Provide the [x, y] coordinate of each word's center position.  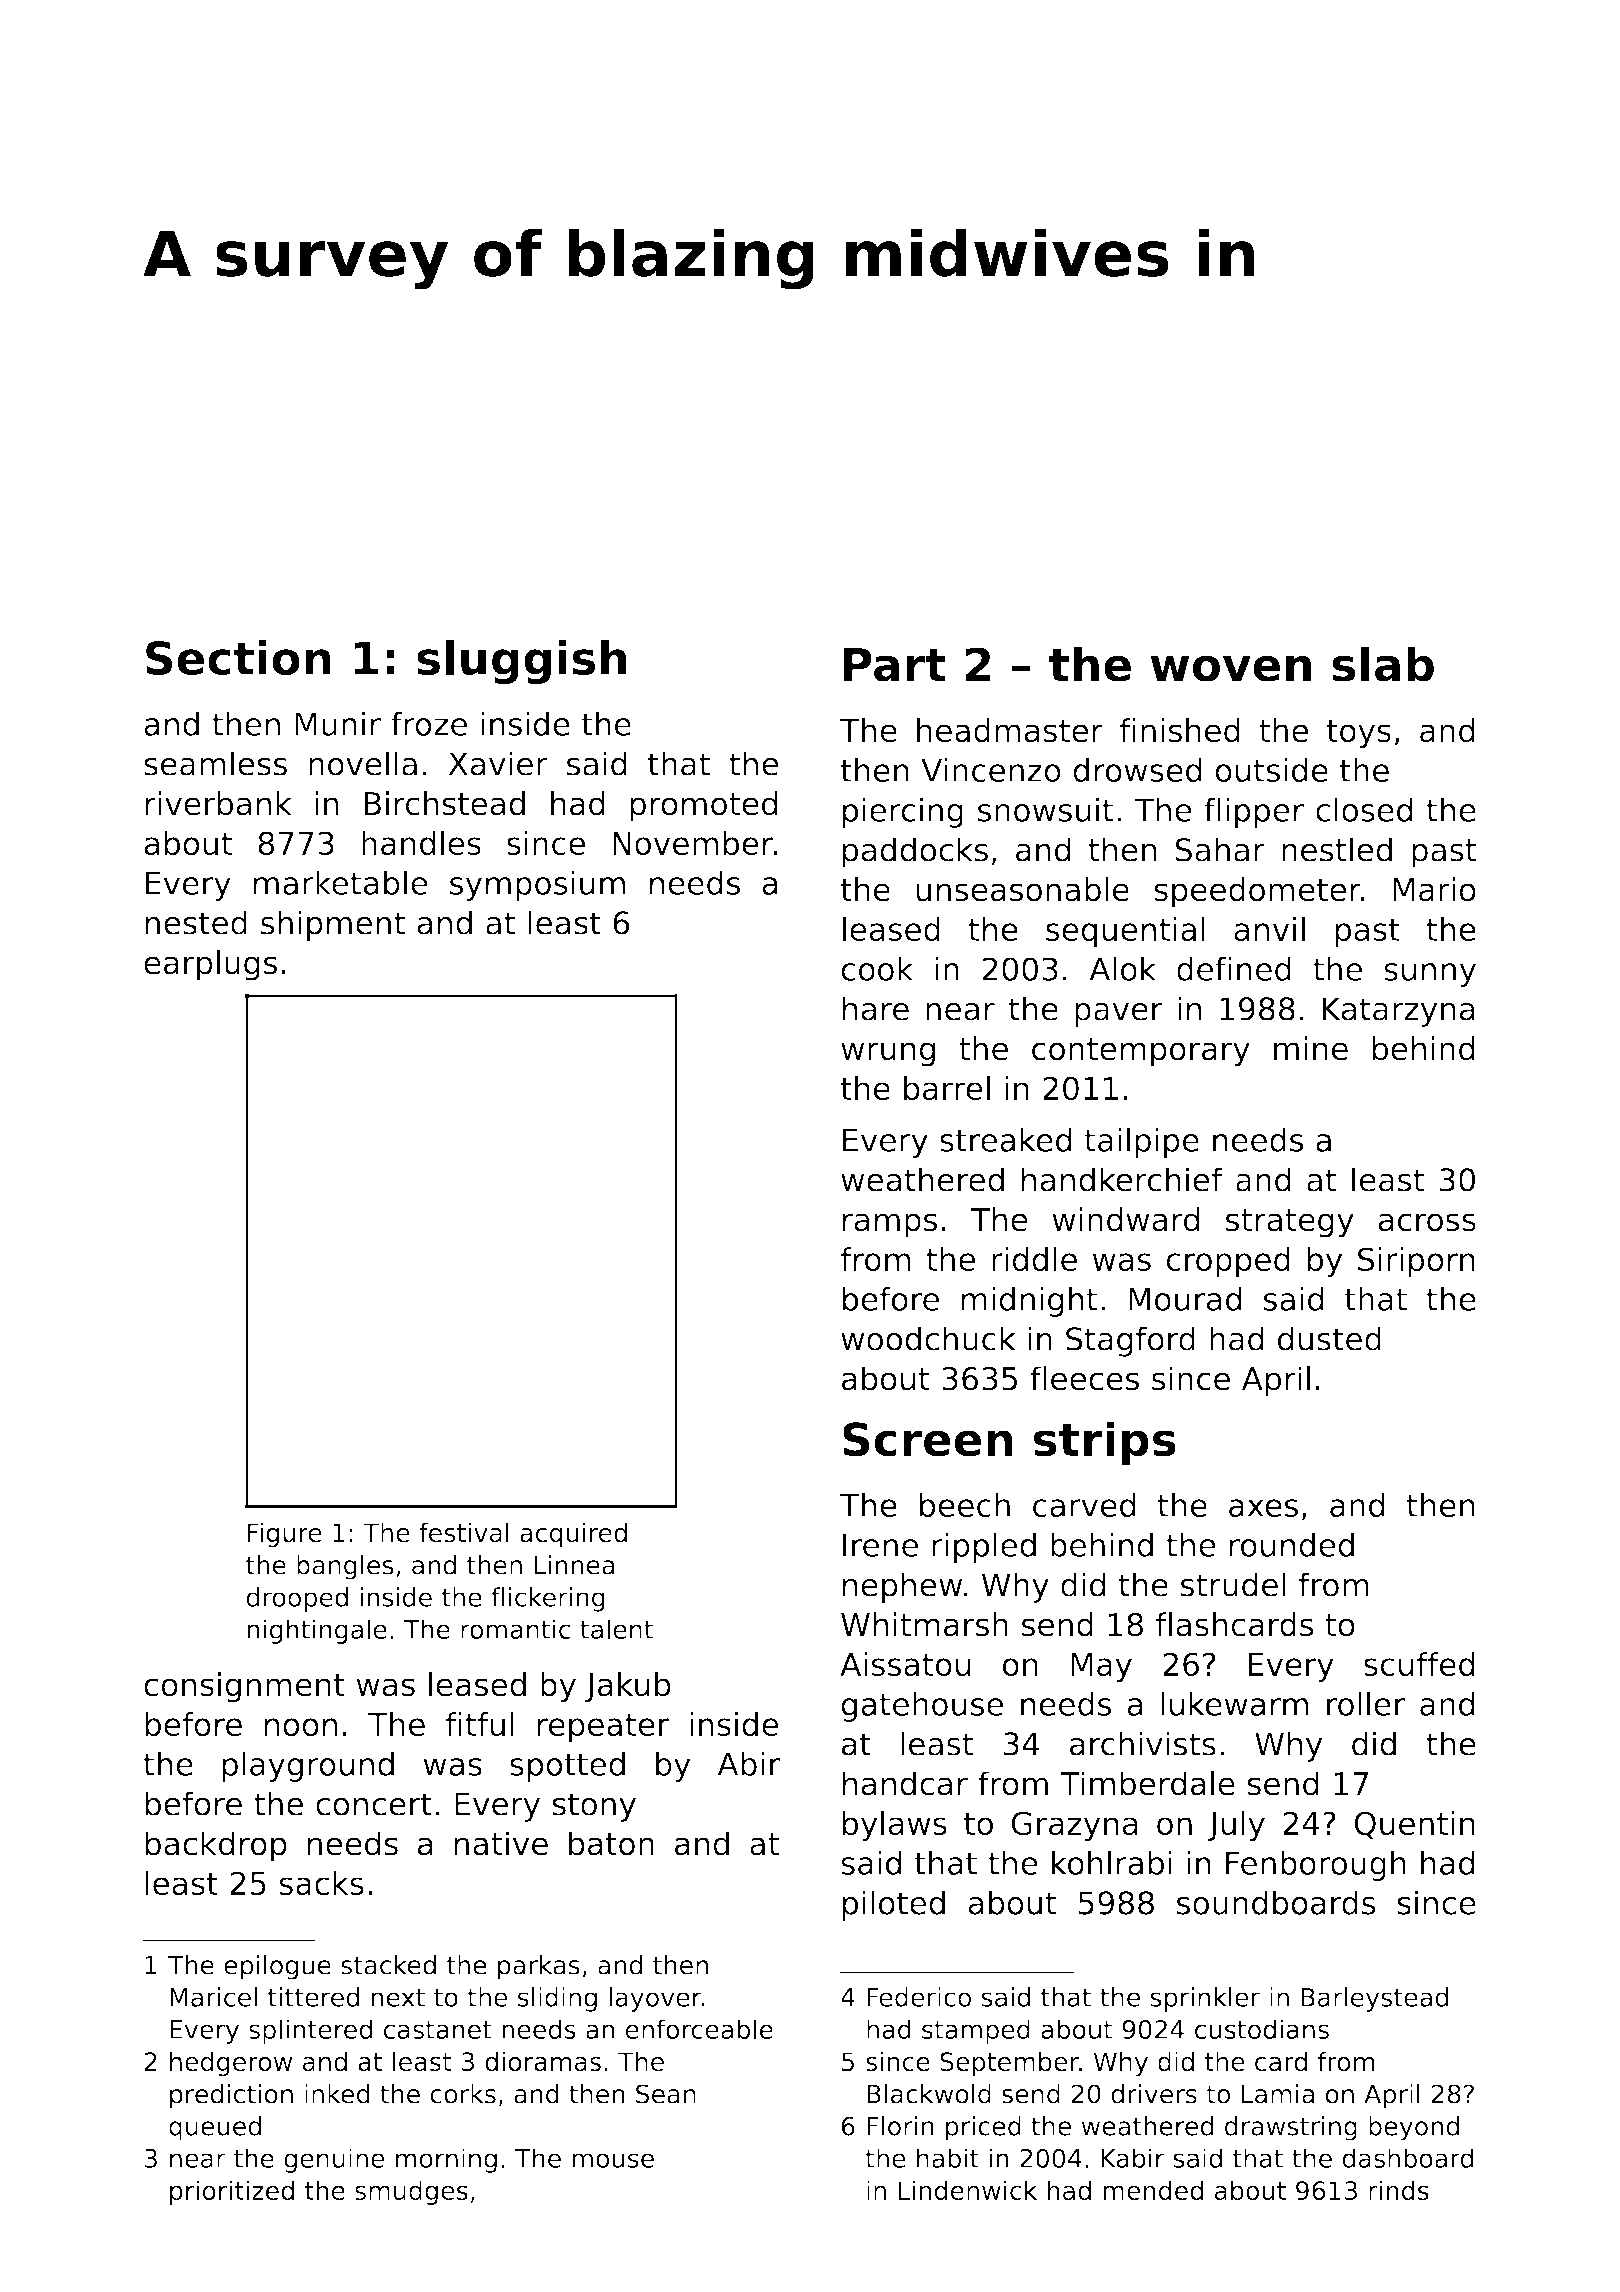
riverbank [218, 803]
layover [655, 1999]
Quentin [1414, 1825]
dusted [1329, 1338]
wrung [888, 1054]
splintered [310, 2031]
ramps [890, 1225]
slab [1383, 664]
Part [895, 665]
